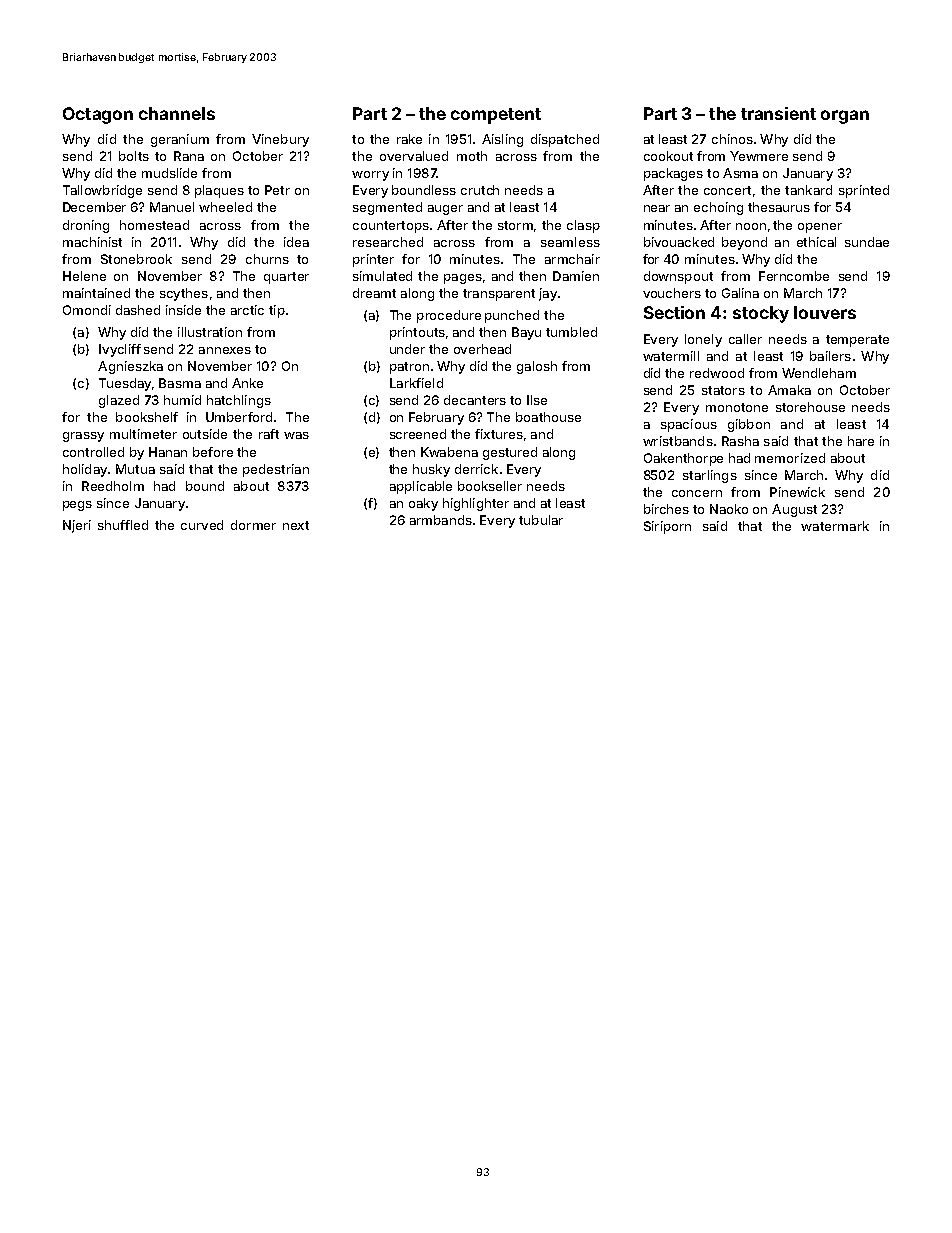 Image resolution: width=952 pixels, height=1233 pixels. What do you see at coordinates (810, 407) in the image?
I see `storehouse` at bounding box center [810, 407].
